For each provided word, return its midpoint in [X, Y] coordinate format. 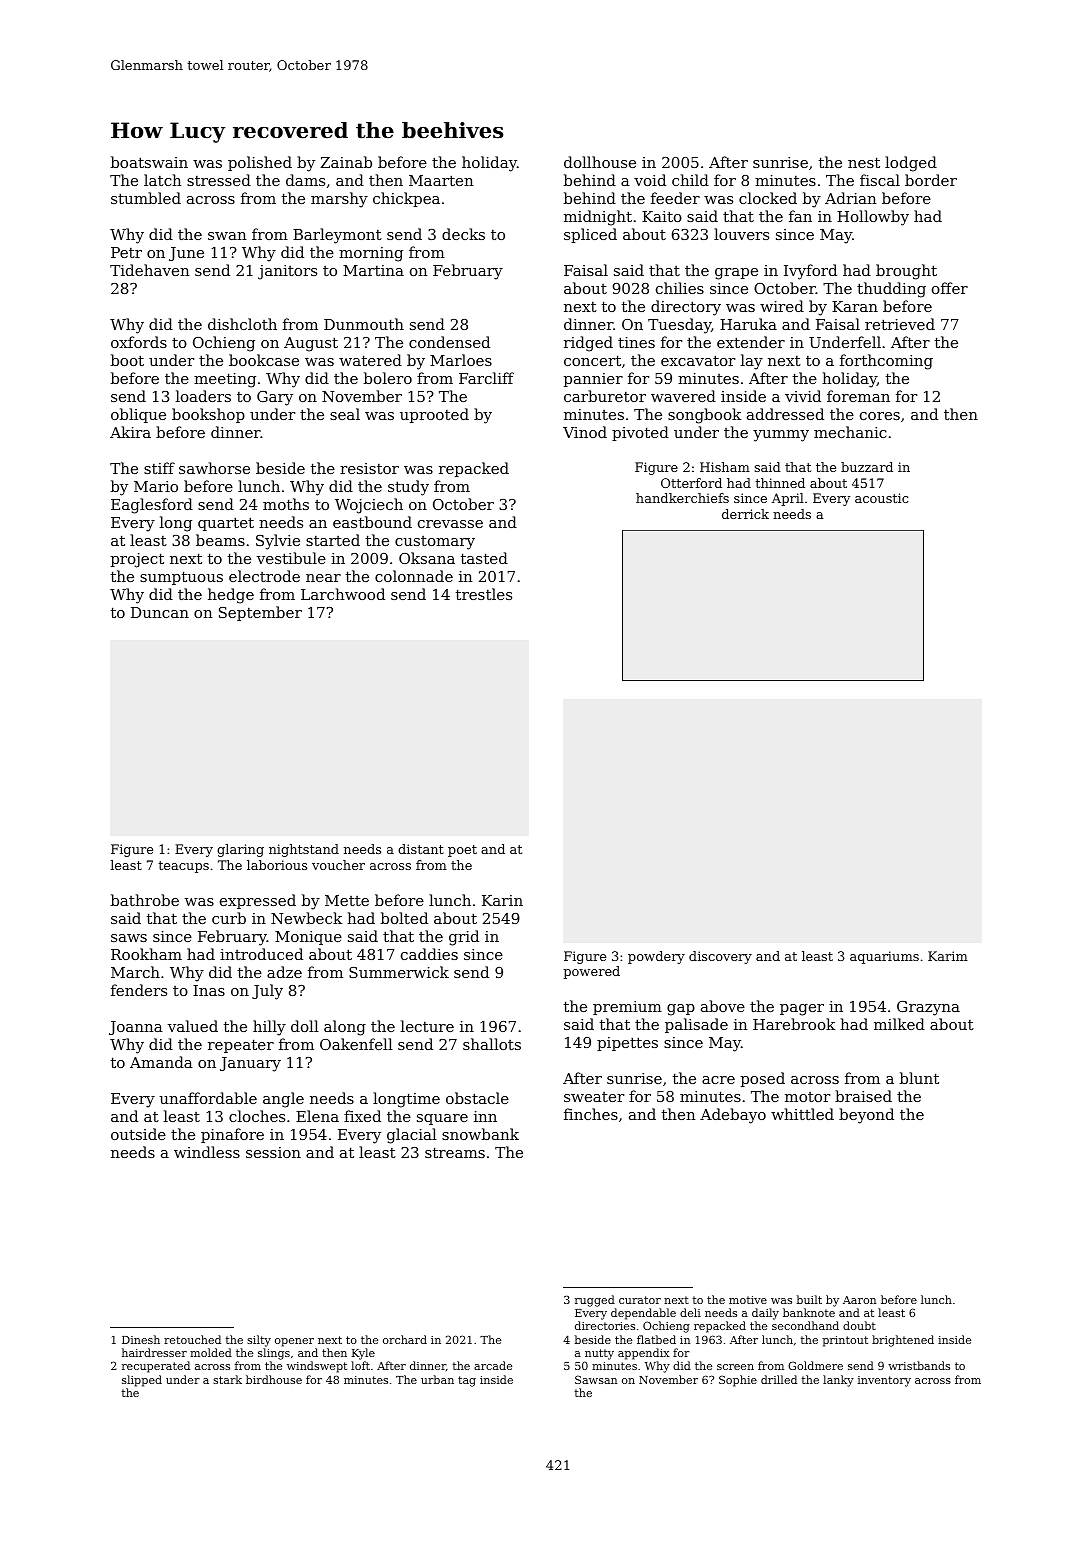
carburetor [605, 396]
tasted [484, 558]
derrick [745, 514]
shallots [492, 1044]
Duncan [160, 612]
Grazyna [928, 1008]
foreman [858, 396]
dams [305, 180]
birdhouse [274, 1379]
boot [127, 360]
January [250, 1064]
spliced [590, 235]
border [931, 180]
